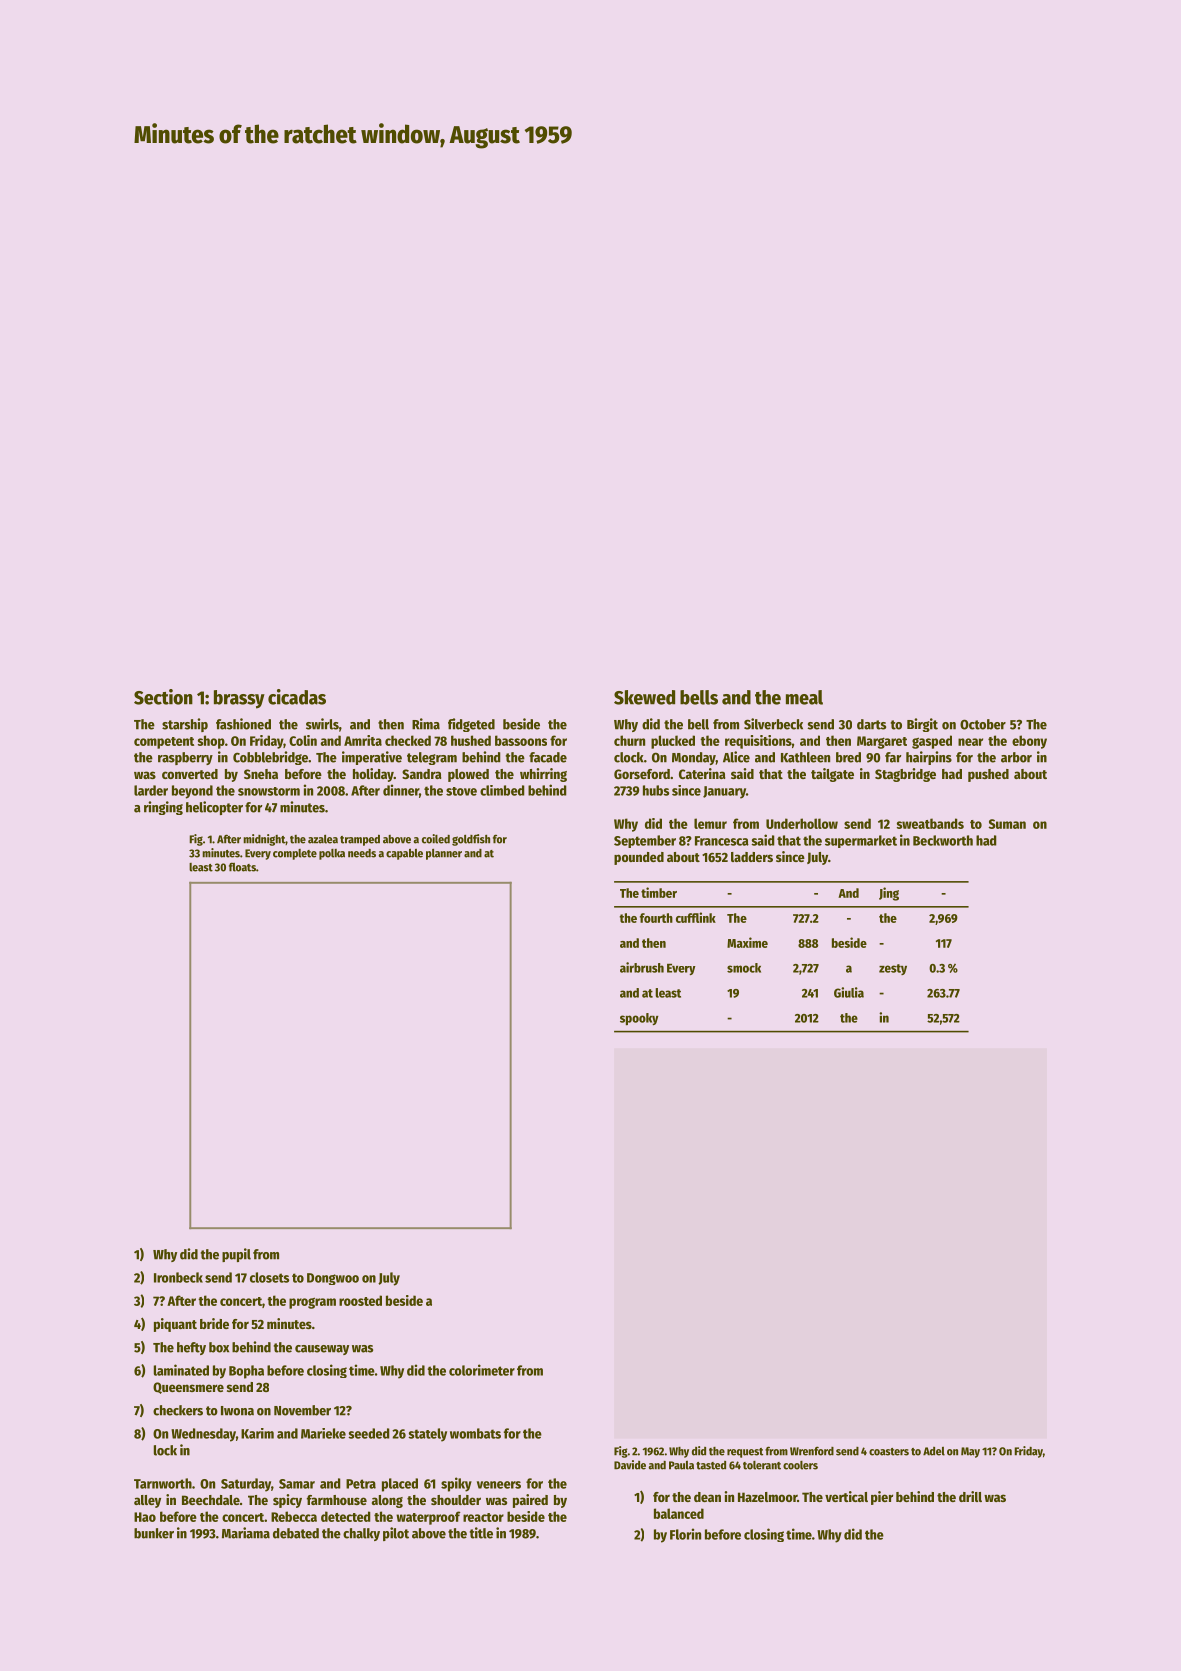 The image size is (1181, 1671). I want to click on Giulia, so click(849, 992).
